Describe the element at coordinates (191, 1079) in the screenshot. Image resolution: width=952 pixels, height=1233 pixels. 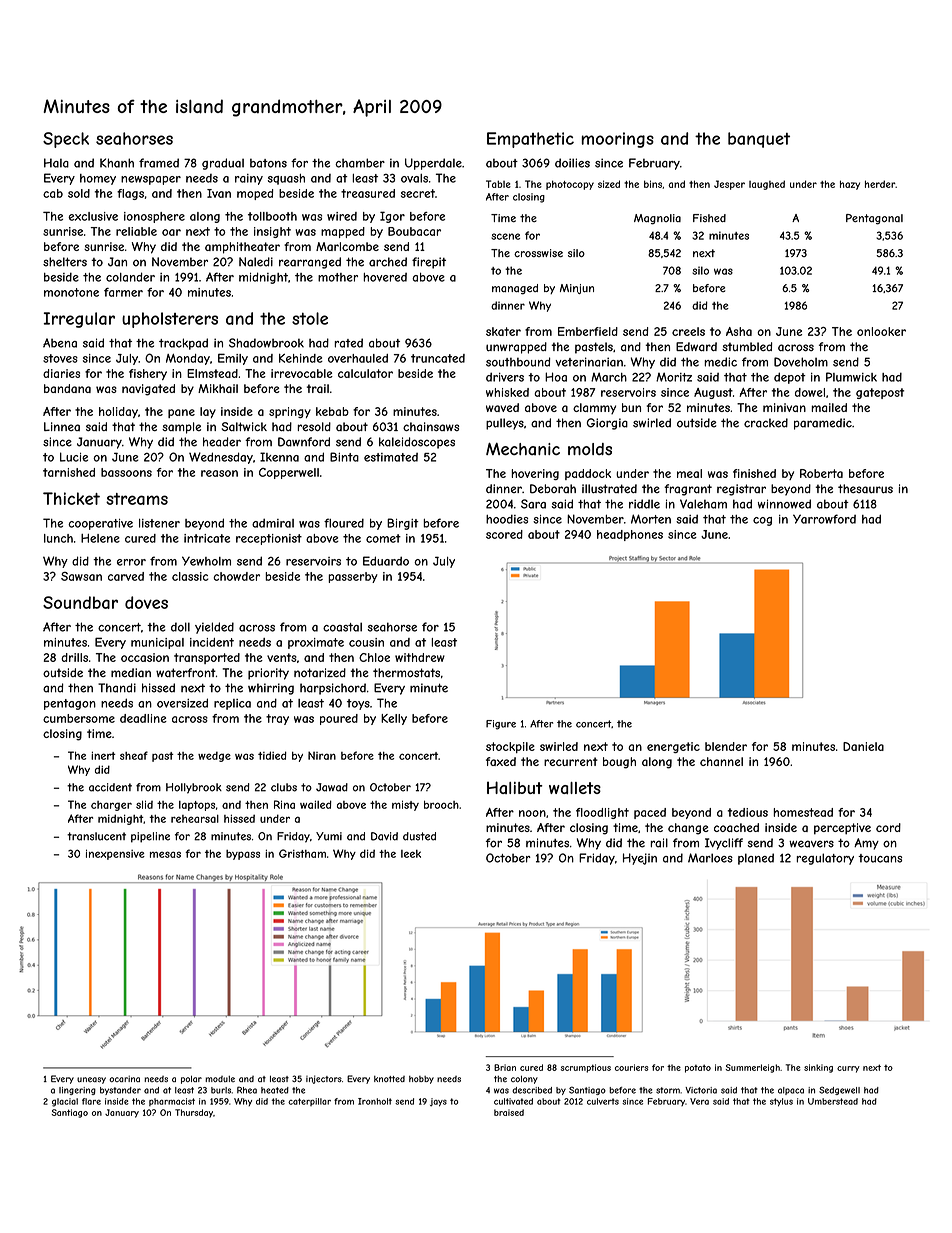
I see `polar` at that location.
